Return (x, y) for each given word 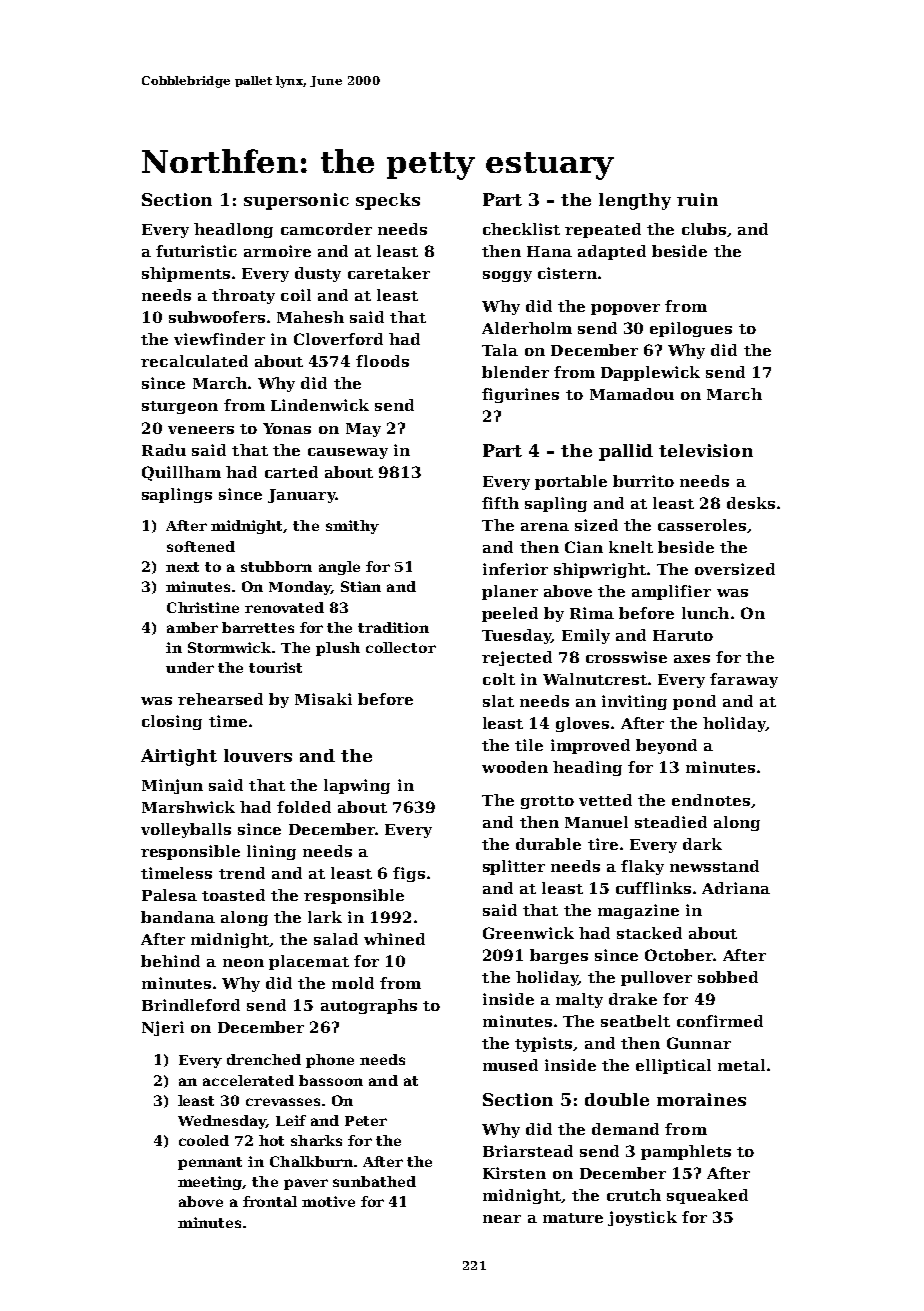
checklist (521, 229)
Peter (366, 1121)
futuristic (196, 251)
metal (741, 1065)
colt (499, 679)
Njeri (163, 1028)
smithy (352, 527)
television (706, 450)
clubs (704, 229)
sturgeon (180, 407)
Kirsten (514, 1173)
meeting (210, 1183)
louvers (258, 755)
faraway (744, 680)
